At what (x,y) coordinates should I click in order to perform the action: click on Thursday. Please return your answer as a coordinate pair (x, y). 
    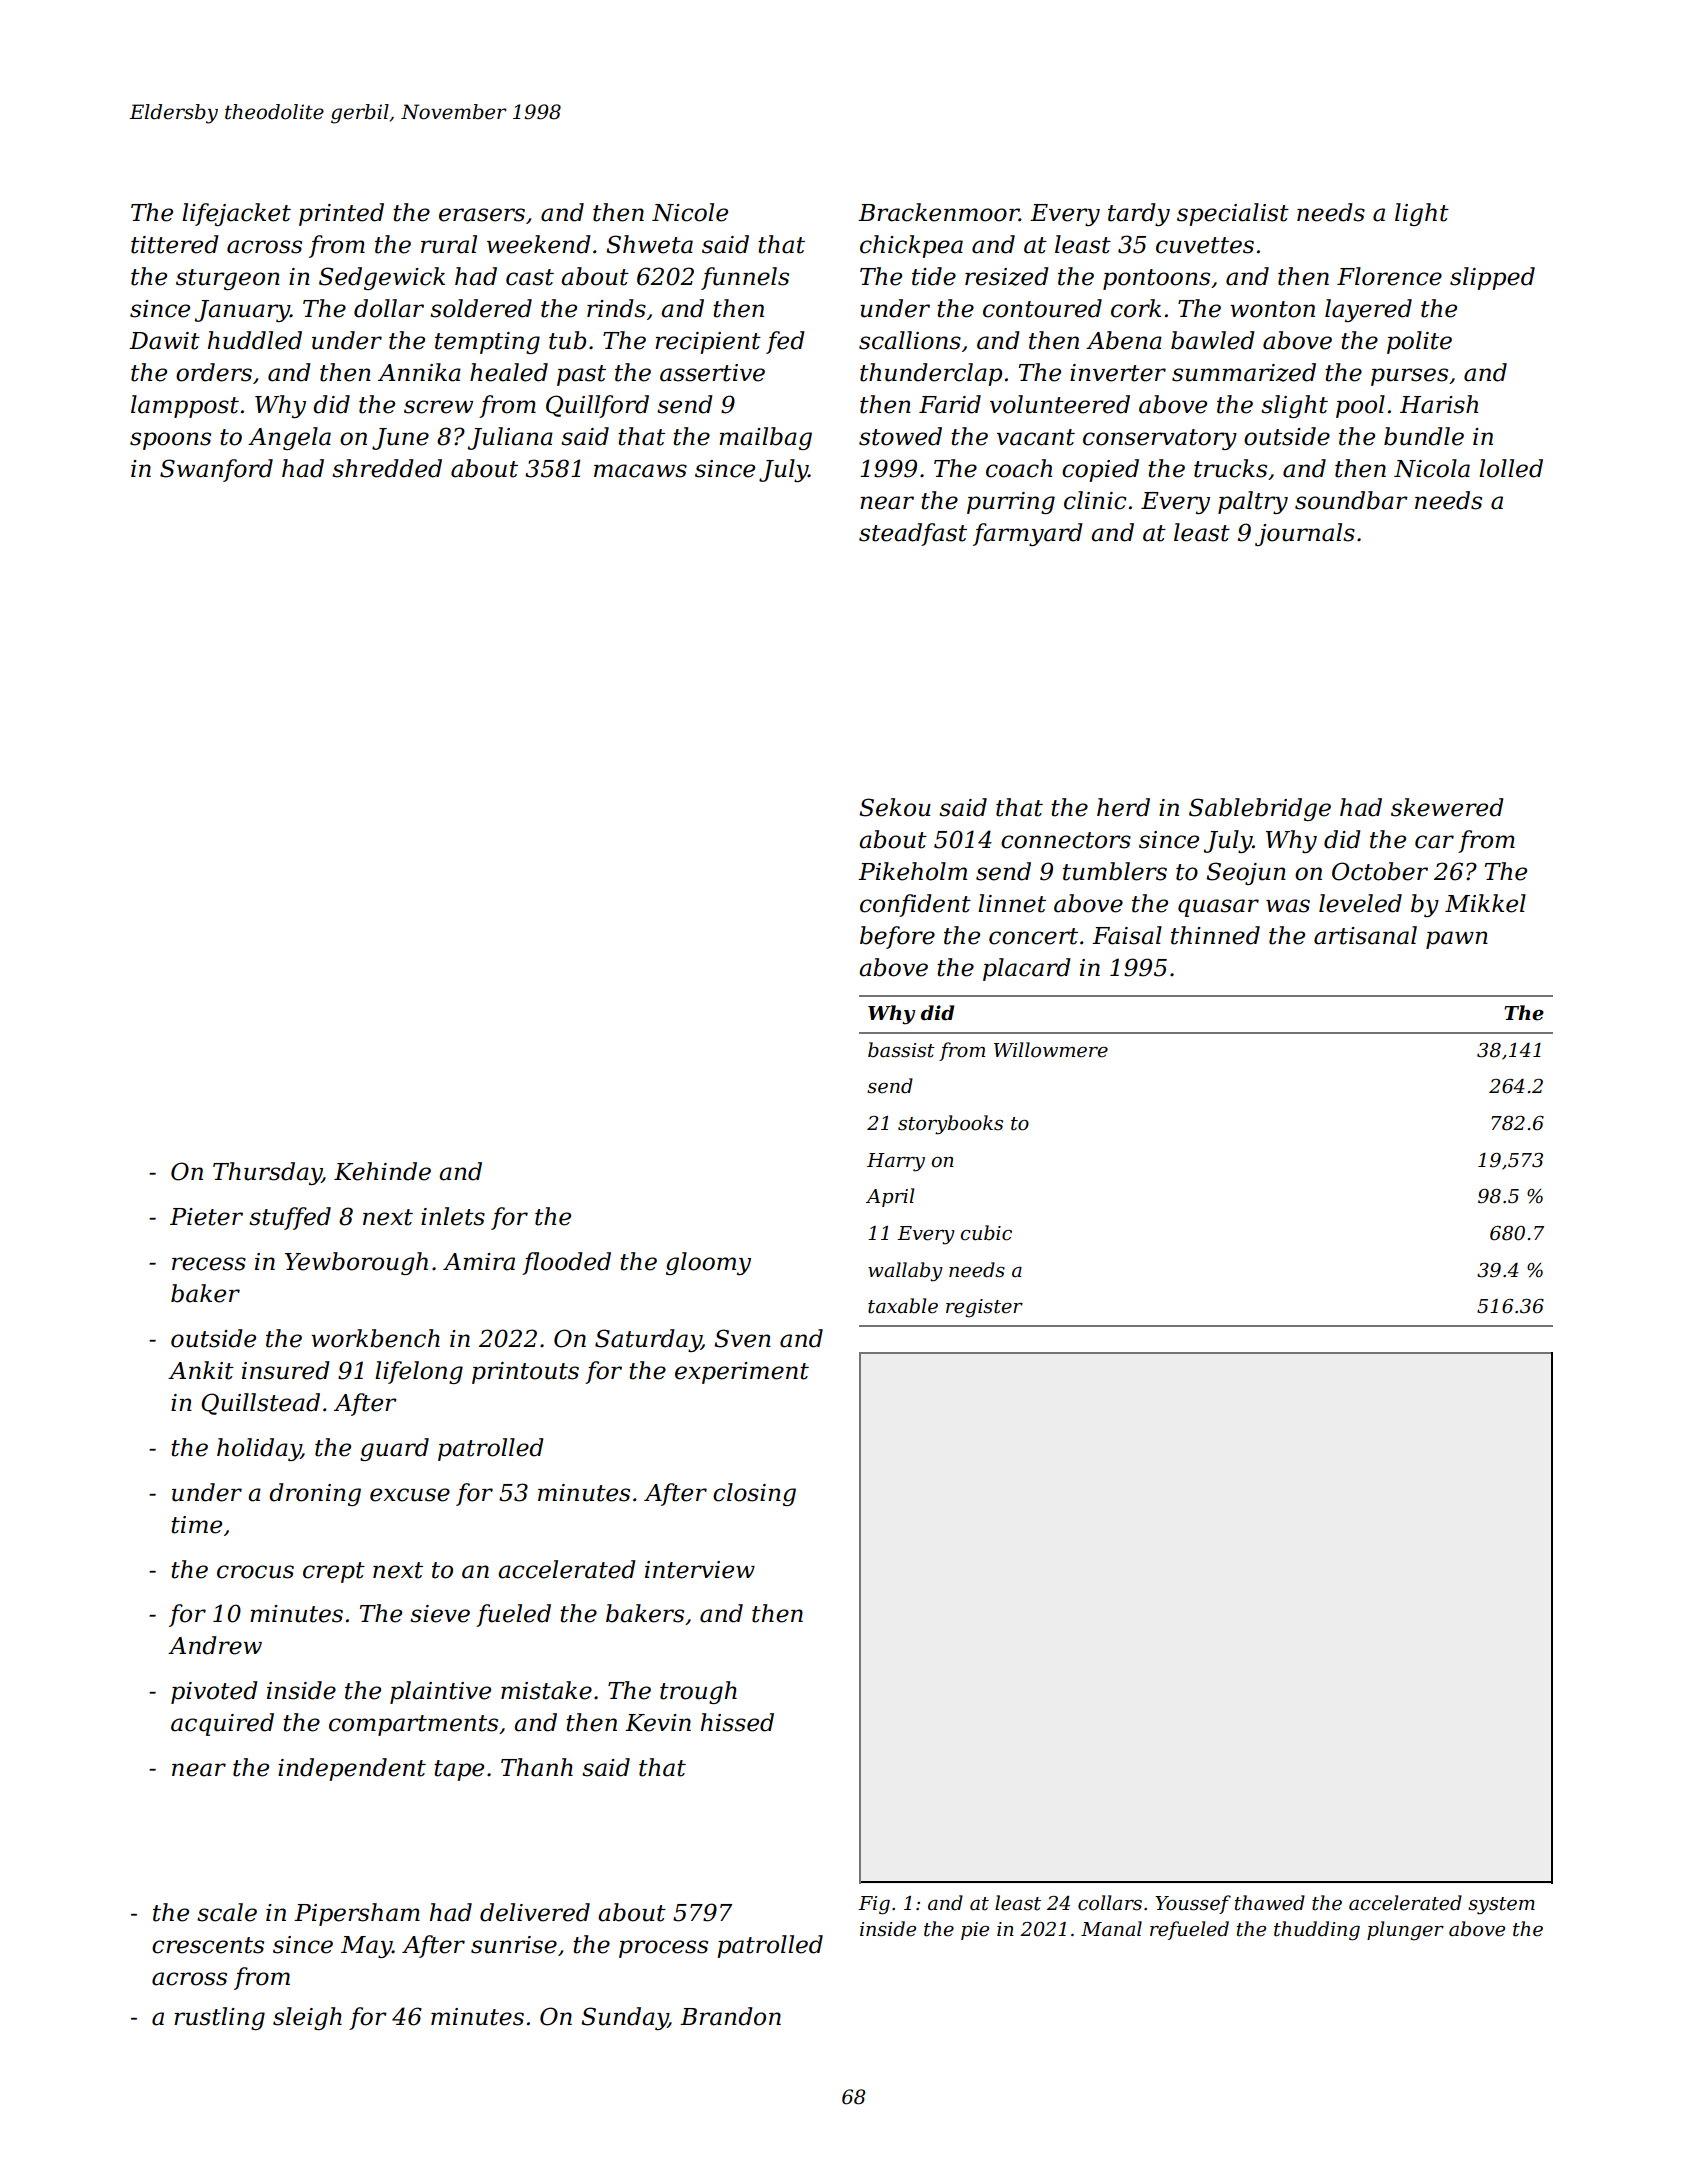
    Looking at the image, I should click on (267, 1173).
